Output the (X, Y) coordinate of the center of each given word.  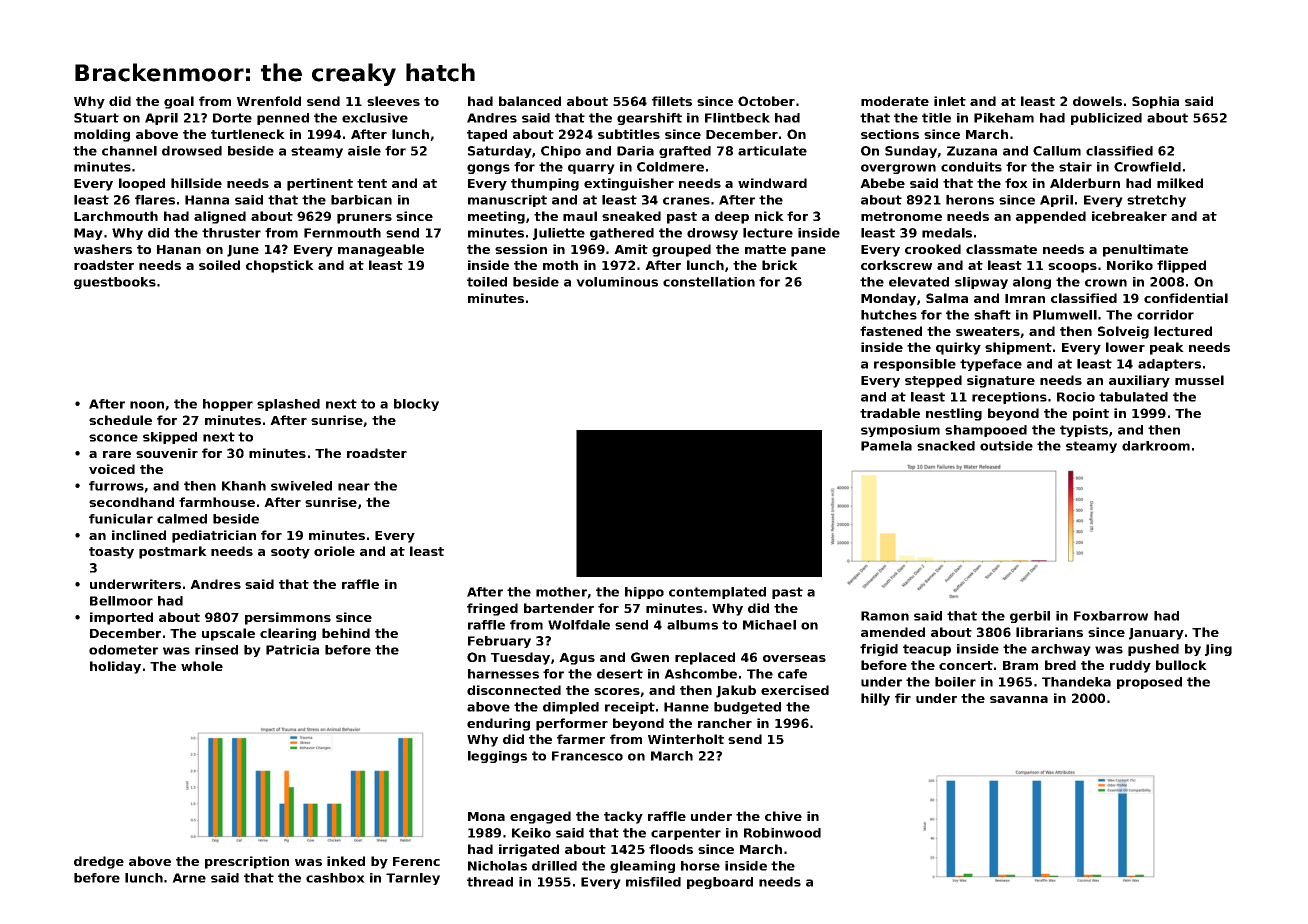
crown (1106, 283)
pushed (1153, 650)
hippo (644, 593)
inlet (950, 101)
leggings (497, 757)
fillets (672, 101)
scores (617, 691)
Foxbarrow (1111, 616)
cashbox (335, 878)
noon (147, 405)
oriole (334, 551)
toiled (487, 282)
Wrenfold (269, 101)
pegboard (720, 883)
